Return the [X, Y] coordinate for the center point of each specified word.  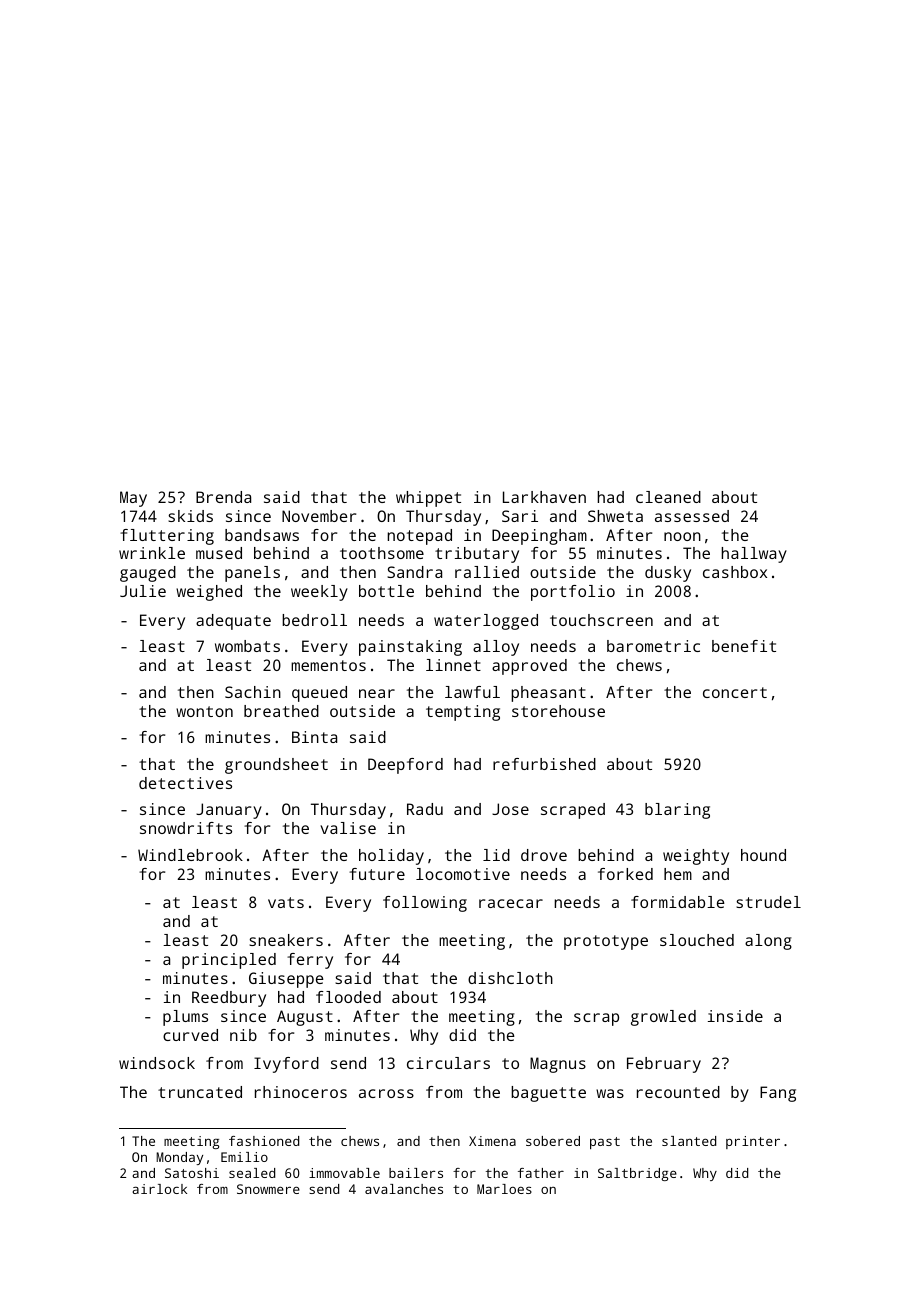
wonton [204, 711]
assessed [692, 516]
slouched [697, 940]
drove [544, 855]
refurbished [544, 764]
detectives [185, 783]
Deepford [405, 766]
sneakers [286, 940]
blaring [677, 811]
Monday [179, 1158]
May [133, 499]
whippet [428, 499]
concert [735, 692]
